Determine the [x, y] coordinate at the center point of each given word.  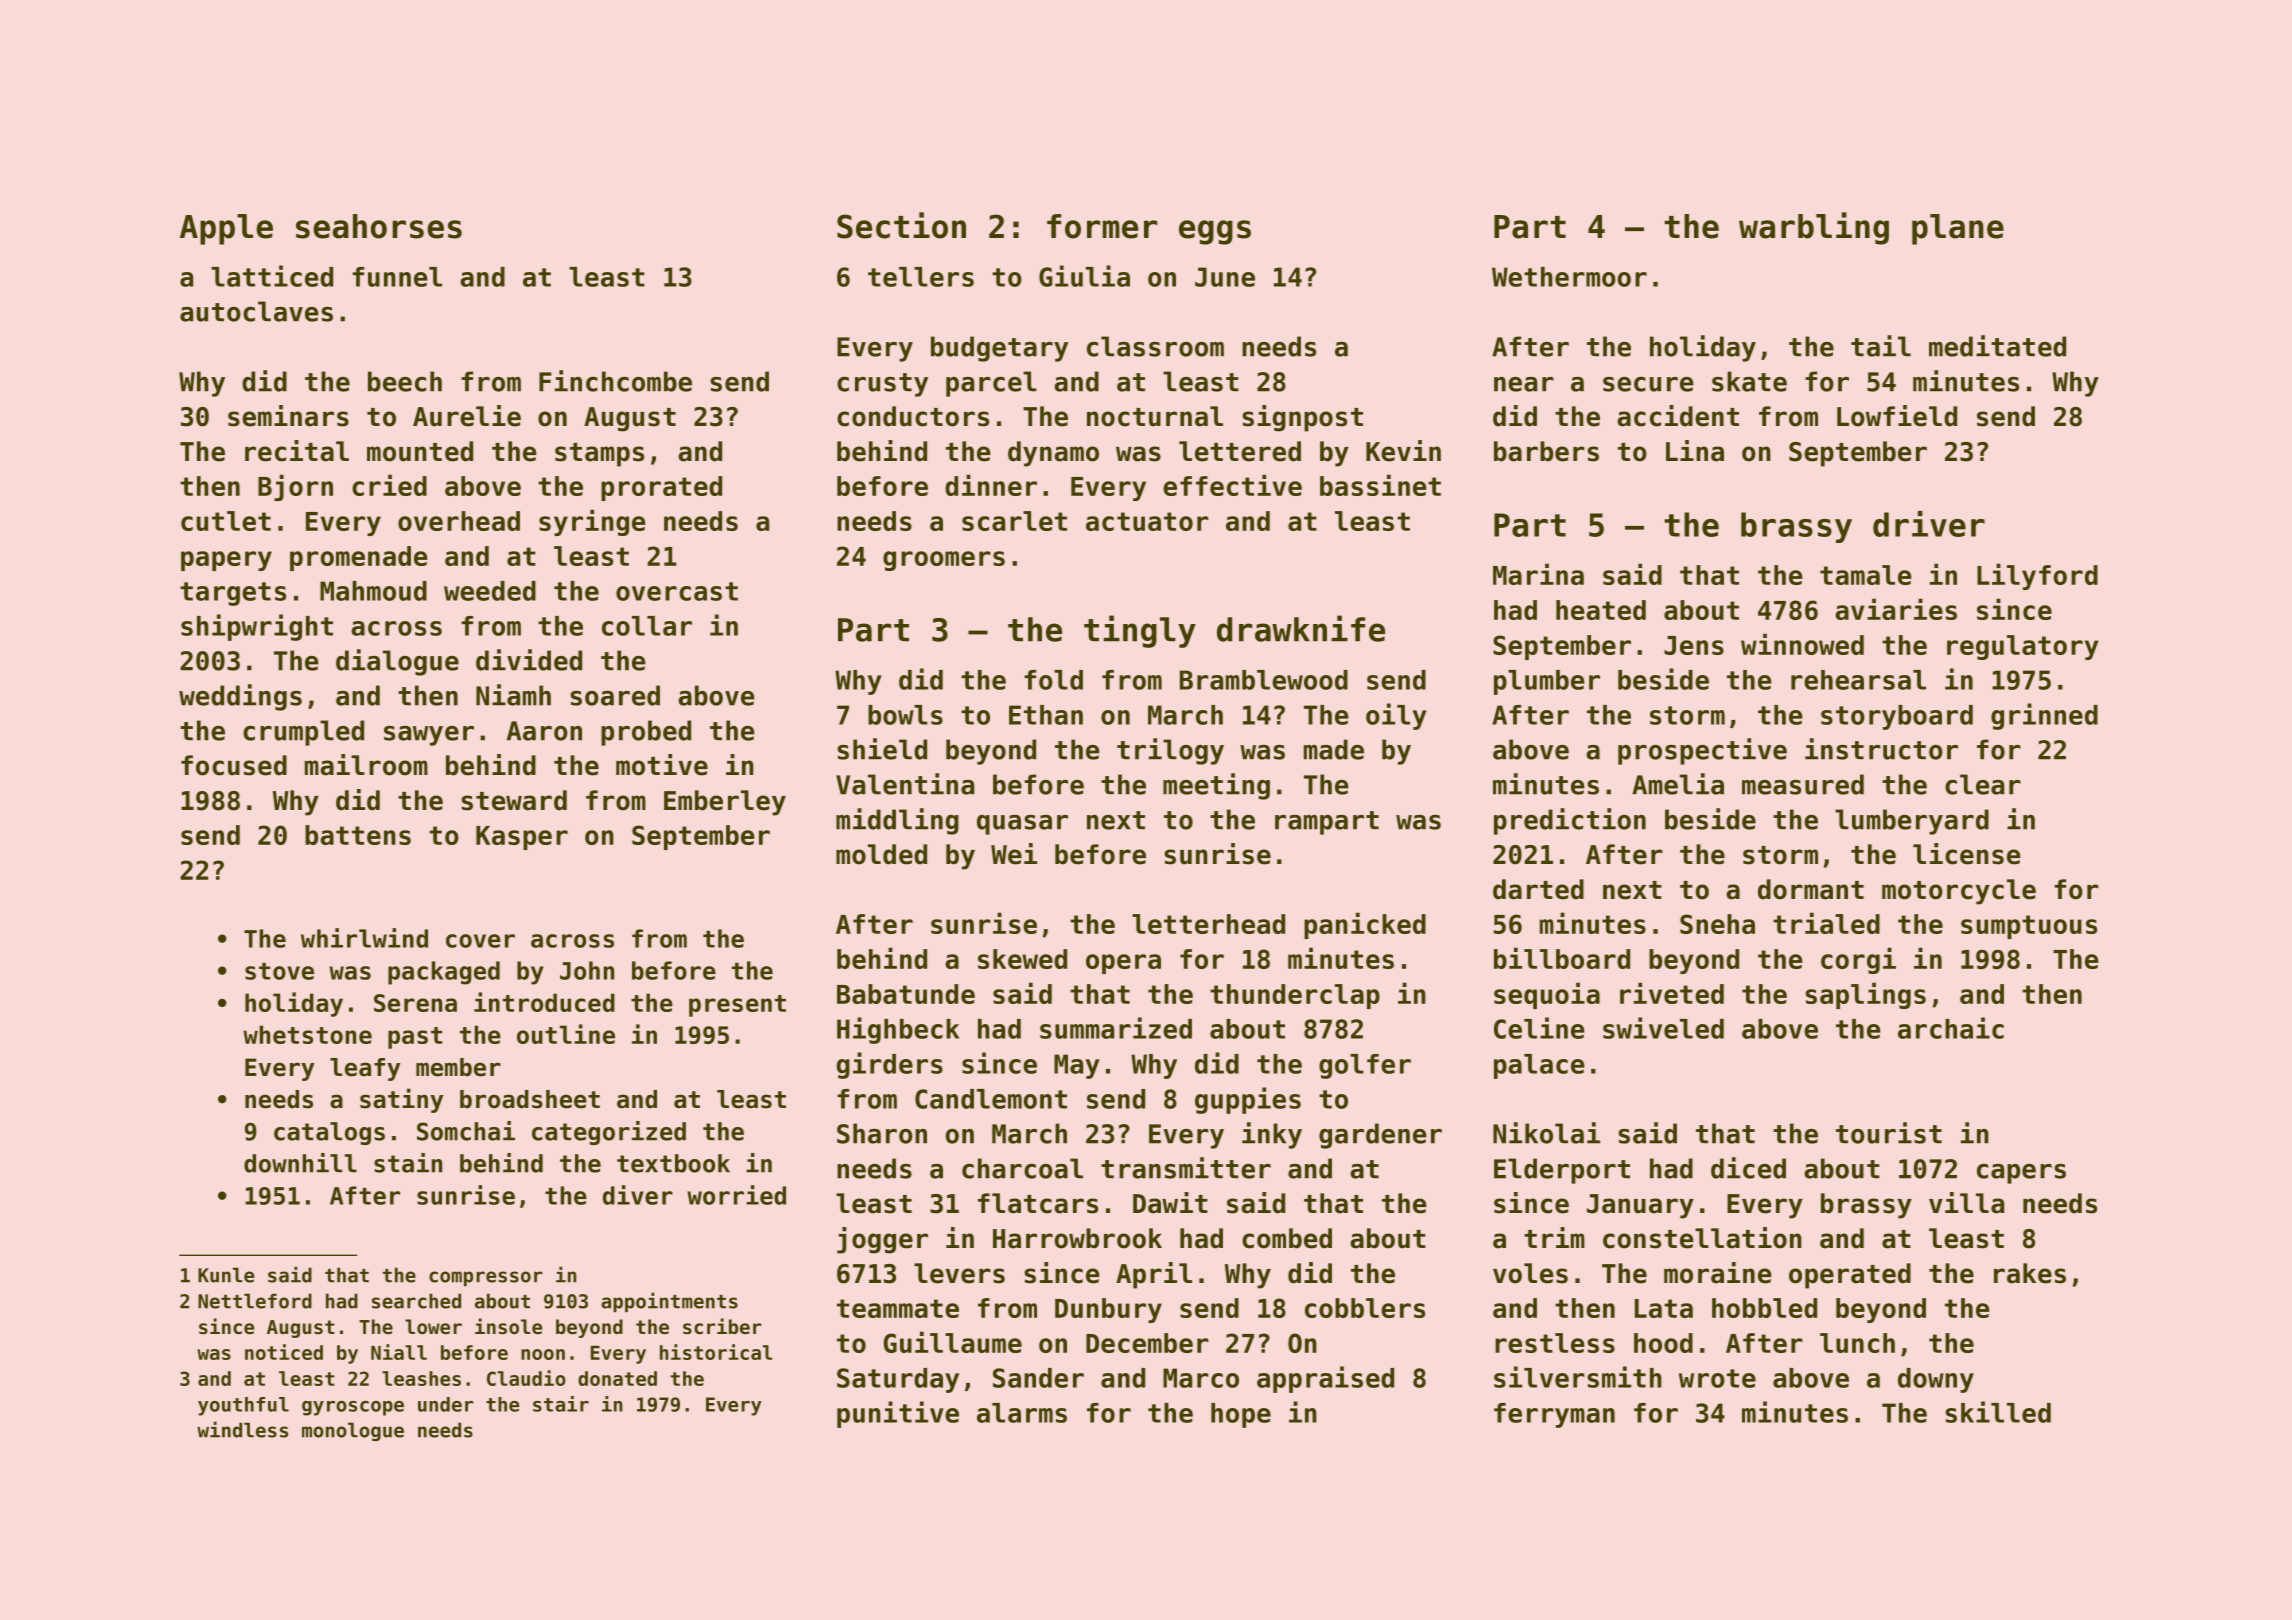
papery [226, 561]
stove [279, 971]
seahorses [379, 226]
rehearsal [1858, 680]
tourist [1889, 1133]
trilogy [1170, 751]
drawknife [1301, 628]
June [1225, 277]
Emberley [725, 803]
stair [561, 1404]
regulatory [2023, 647]
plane [1958, 229]
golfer [1365, 1066]
